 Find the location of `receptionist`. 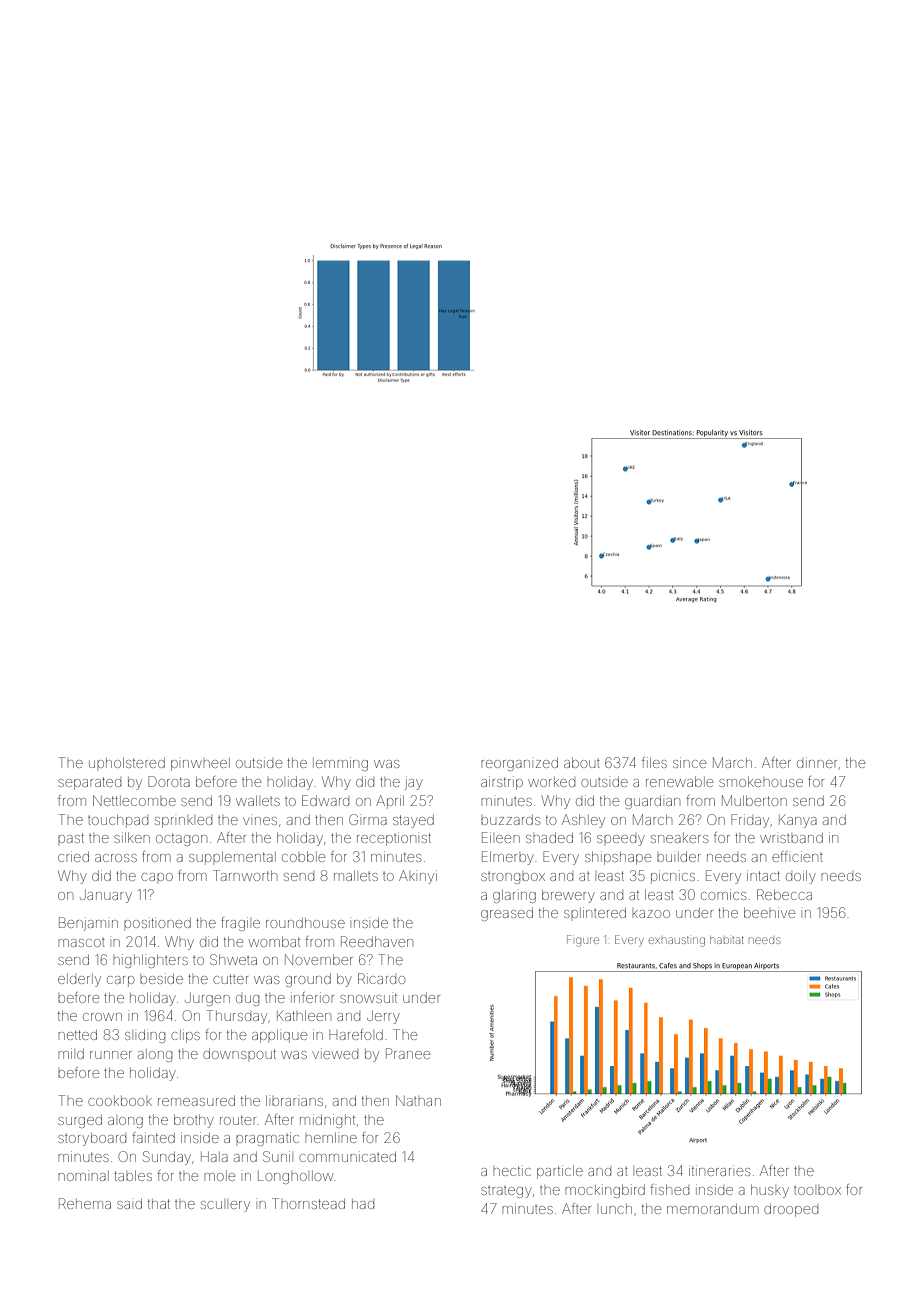

receptionist is located at coordinates (394, 839).
